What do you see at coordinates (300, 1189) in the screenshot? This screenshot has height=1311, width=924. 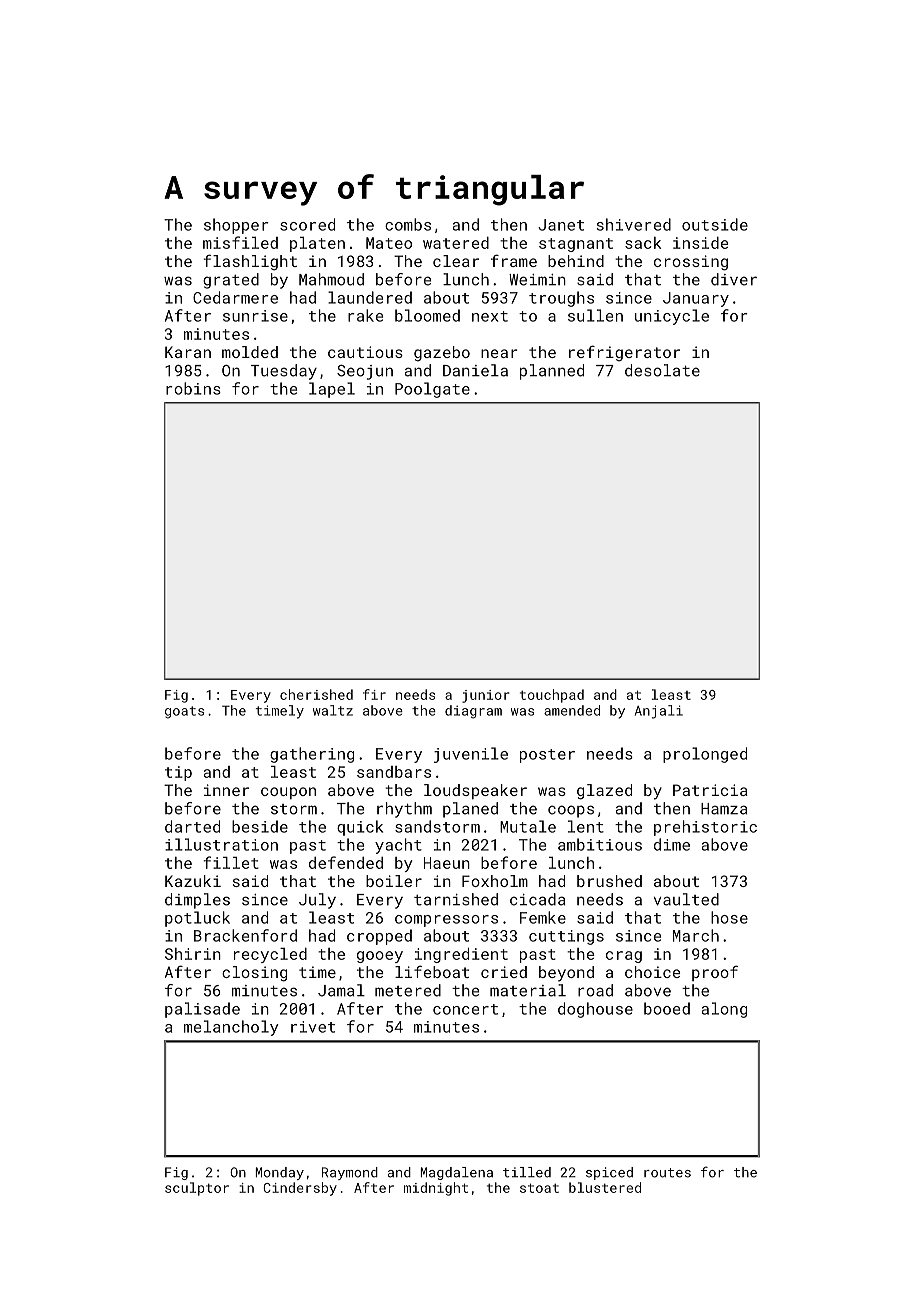 I see `Cindersby` at bounding box center [300, 1189].
